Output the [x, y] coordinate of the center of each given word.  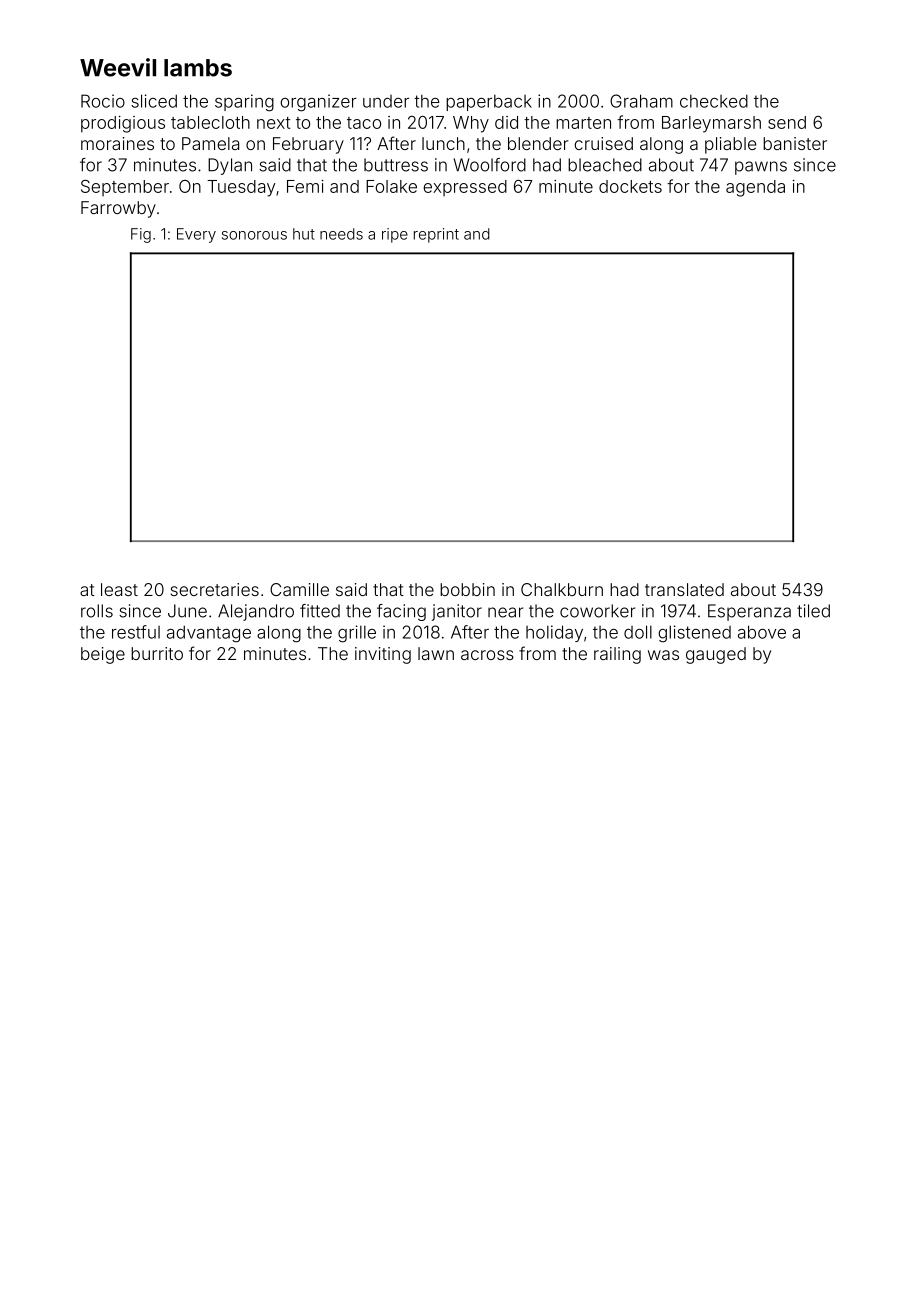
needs [341, 234]
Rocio [103, 101]
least [119, 589]
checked [714, 101]
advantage [209, 634]
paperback [489, 103]
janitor [457, 612]
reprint [436, 235]
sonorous [254, 235]
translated [684, 589]
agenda [755, 188]
